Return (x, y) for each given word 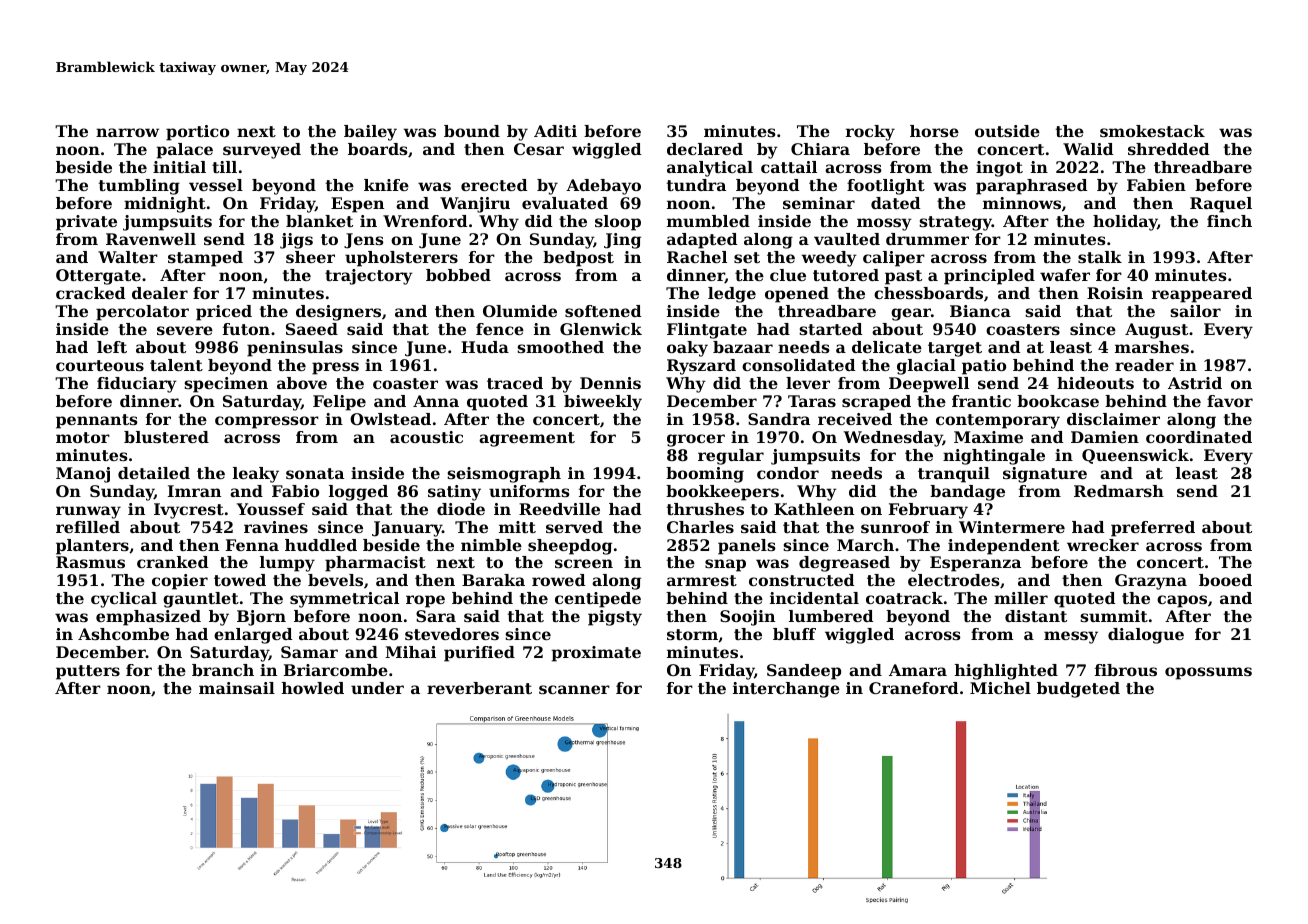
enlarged (253, 636)
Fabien (1156, 185)
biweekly (603, 403)
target (955, 349)
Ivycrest (189, 511)
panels (747, 547)
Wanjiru (475, 205)
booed (1225, 580)
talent (176, 365)
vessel (216, 185)
